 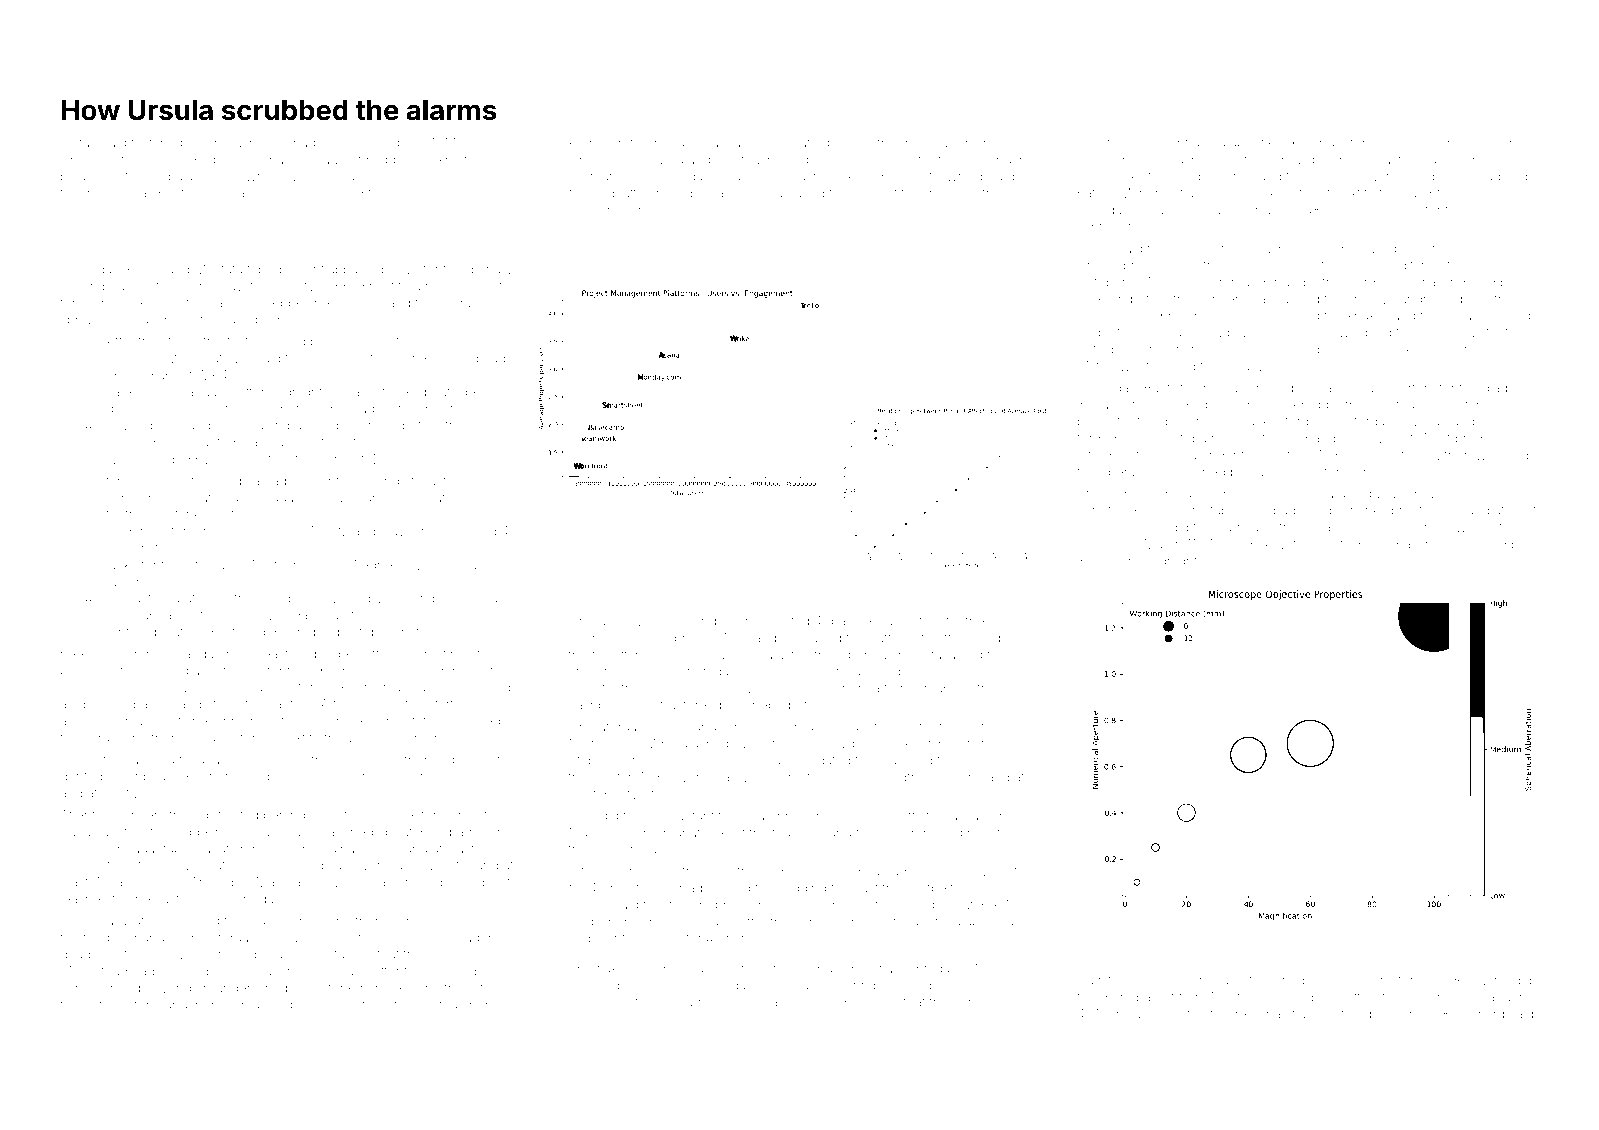 I want to click on Jamila, so click(x=407, y=922).
